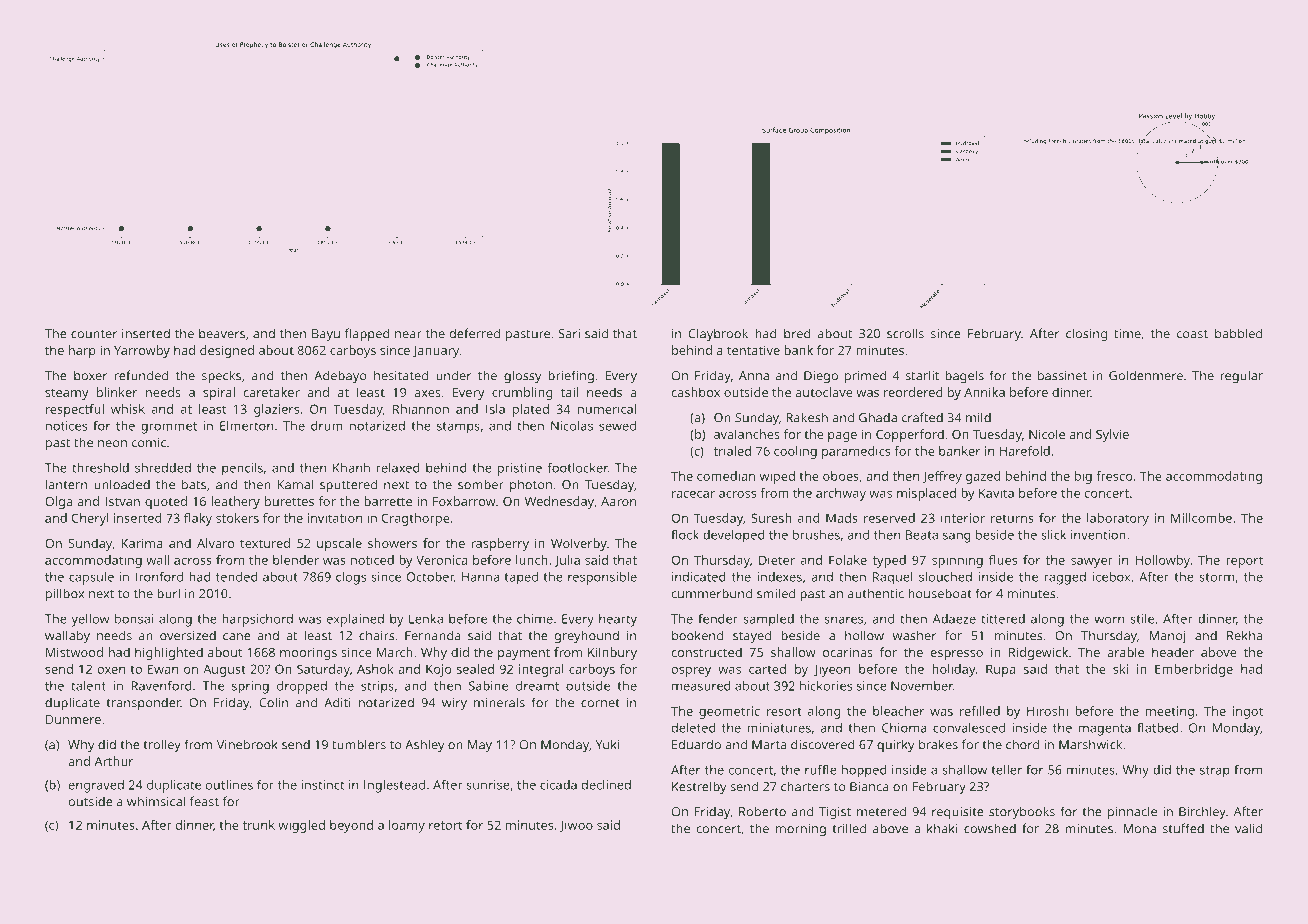 The width and height of the screenshot is (1308, 924). What do you see at coordinates (896, 746) in the screenshot?
I see `quirky` at bounding box center [896, 746].
